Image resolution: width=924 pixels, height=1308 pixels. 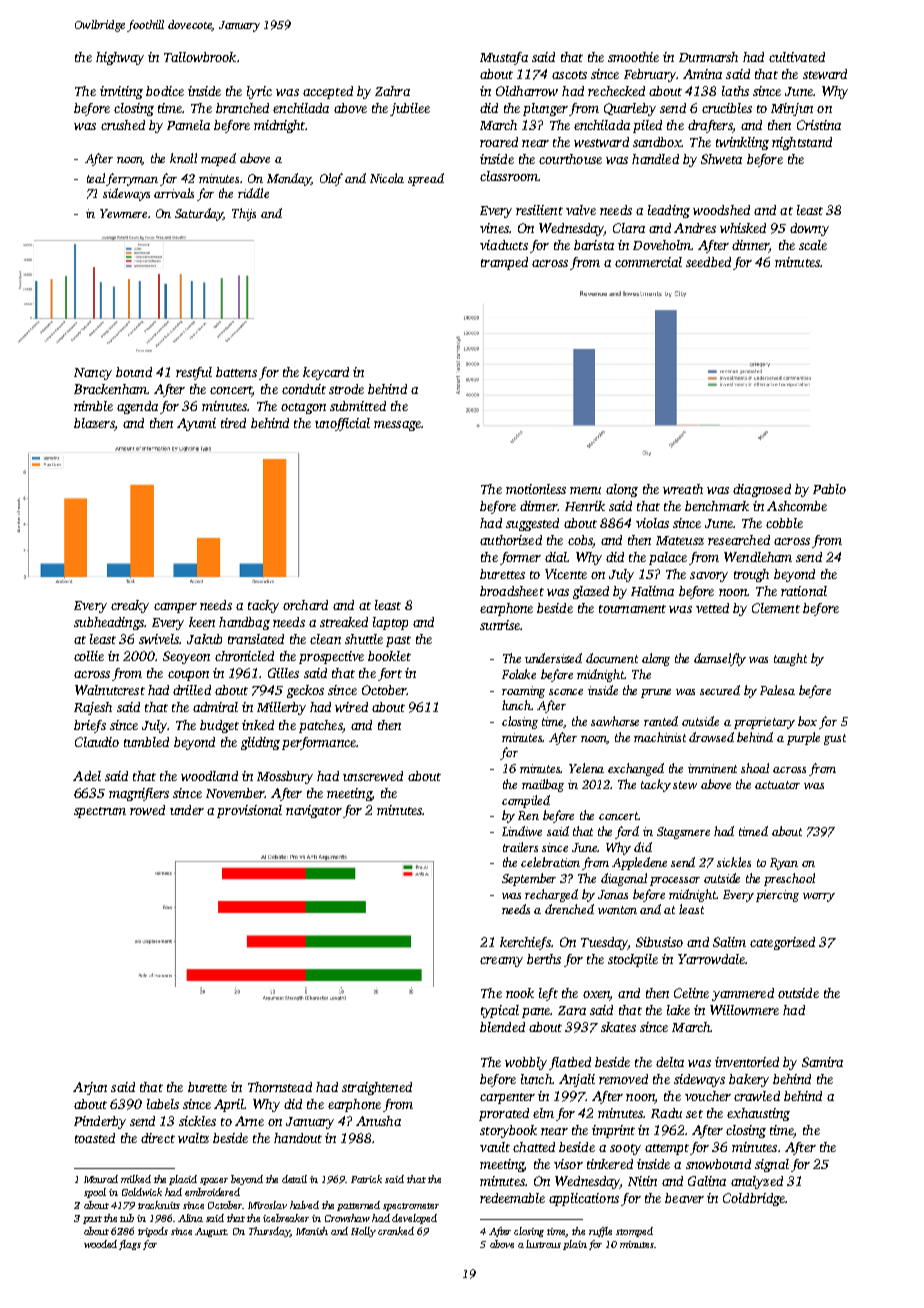 What do you see at coordinates (656, 693) in the image?
I see `prune` at bounding box center [656, 693].
